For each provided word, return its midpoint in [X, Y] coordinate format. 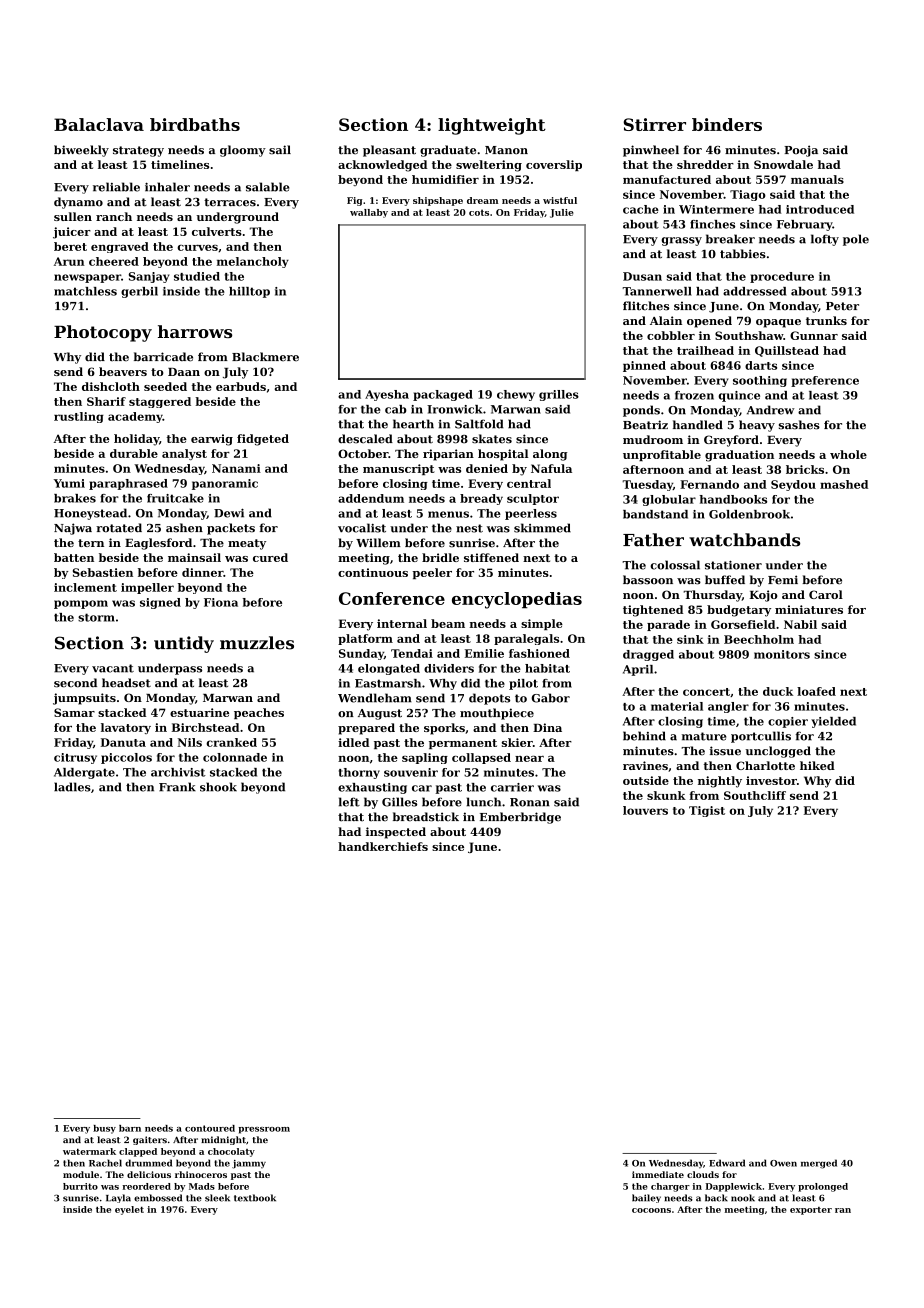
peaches [259, 713]
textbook [255, 1198]
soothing [760, 381]
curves [197, 248]
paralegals [526, 639]
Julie [562, 213]
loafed [816, 691]
